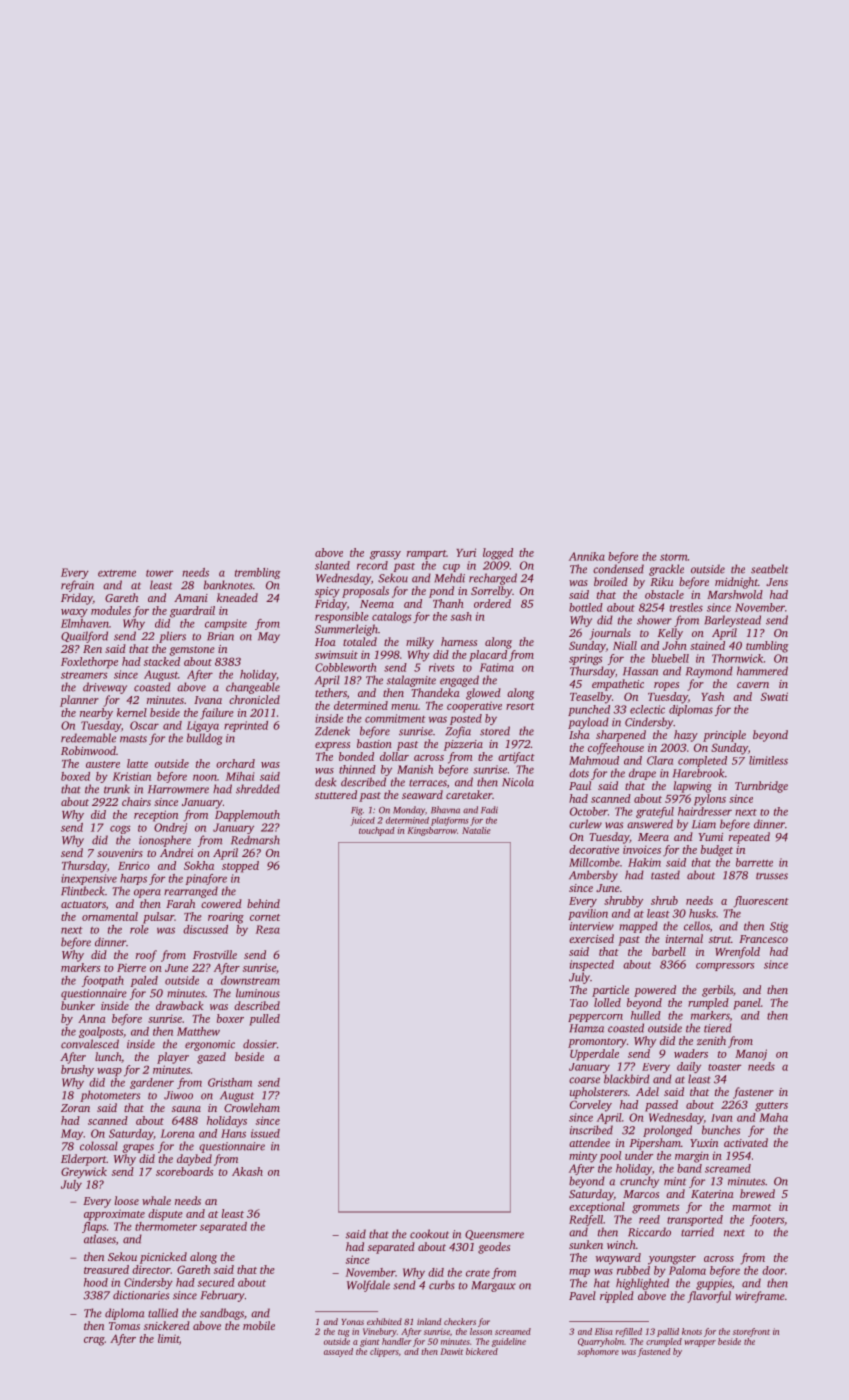 The image size is (849, 1400). Describe the element at coordinates (222, 1314) in the page. I see `sandbags` at that location.
